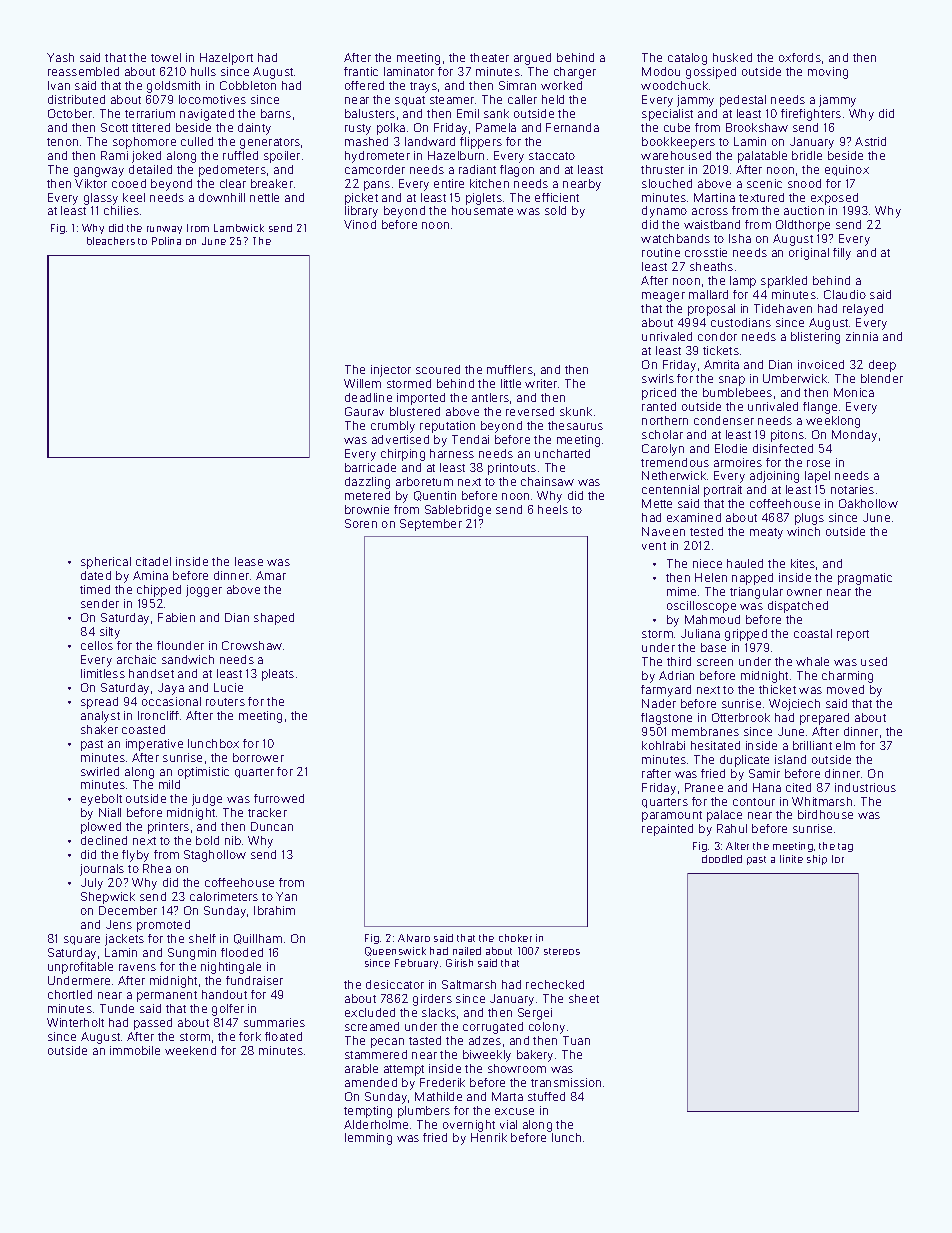 This image has height=1233, width=952. I want to click on Rami, so click(114, 155).
